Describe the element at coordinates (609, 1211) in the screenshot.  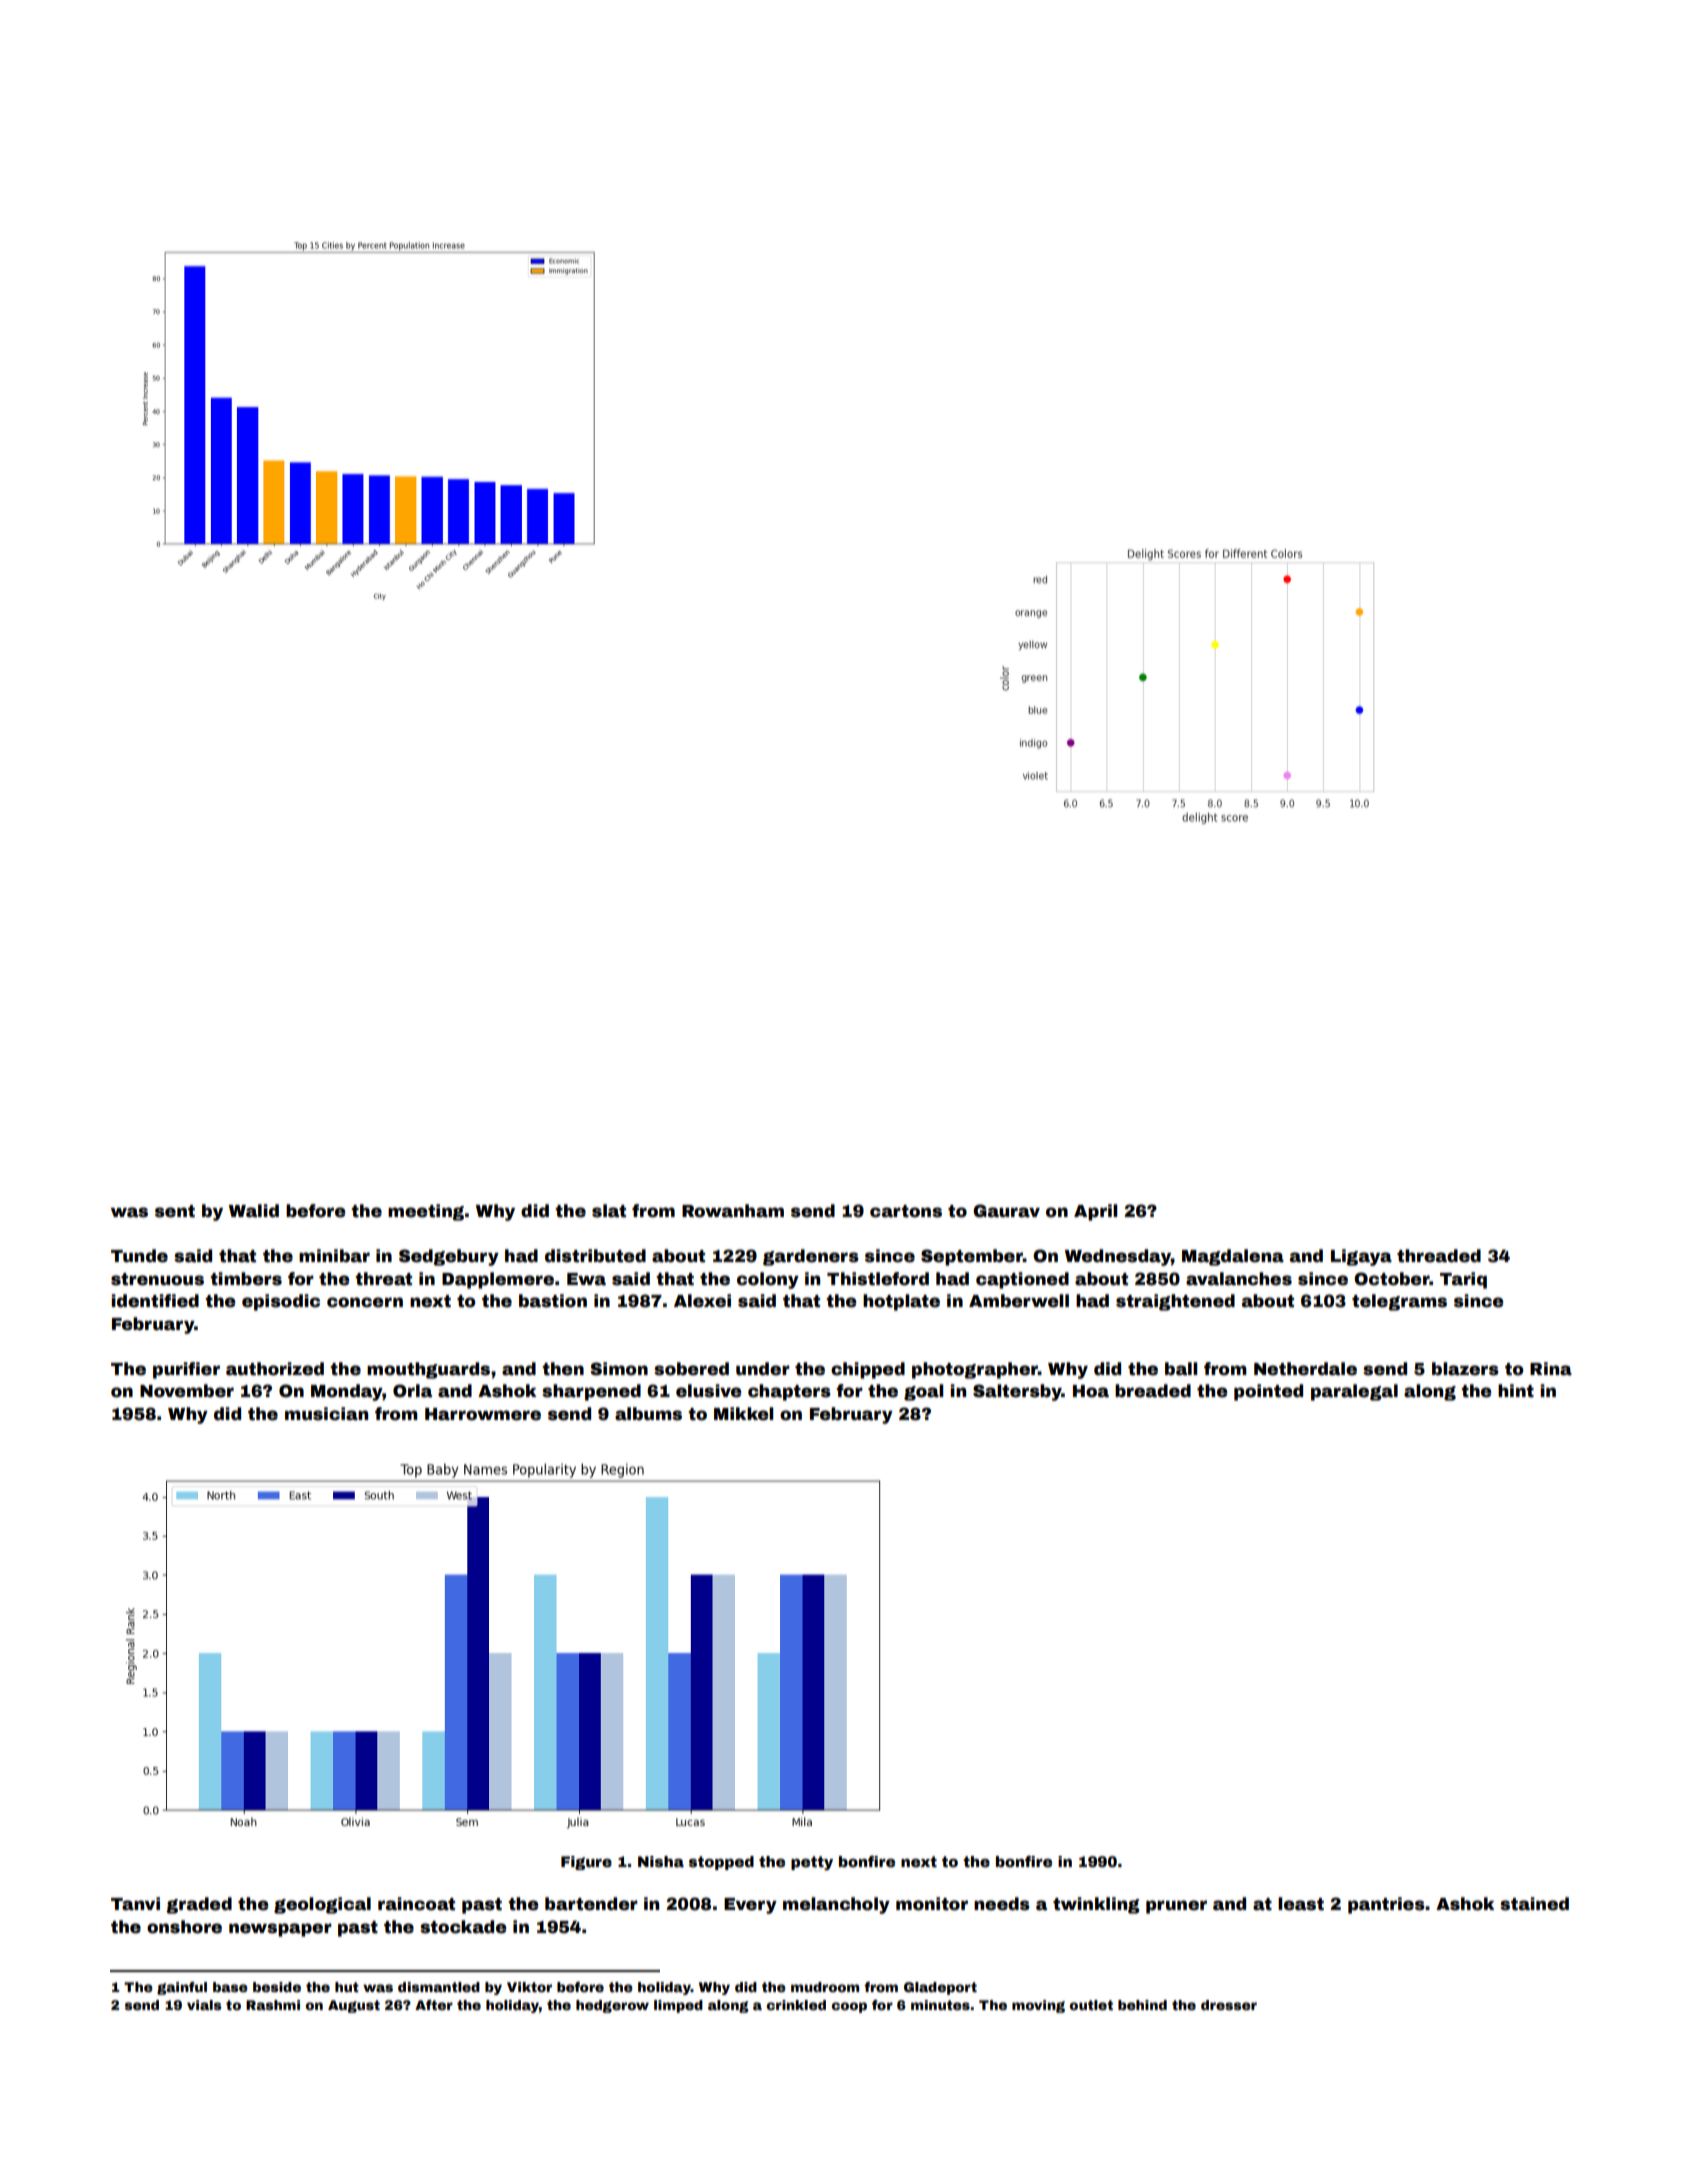
I see `slat` at that location.
